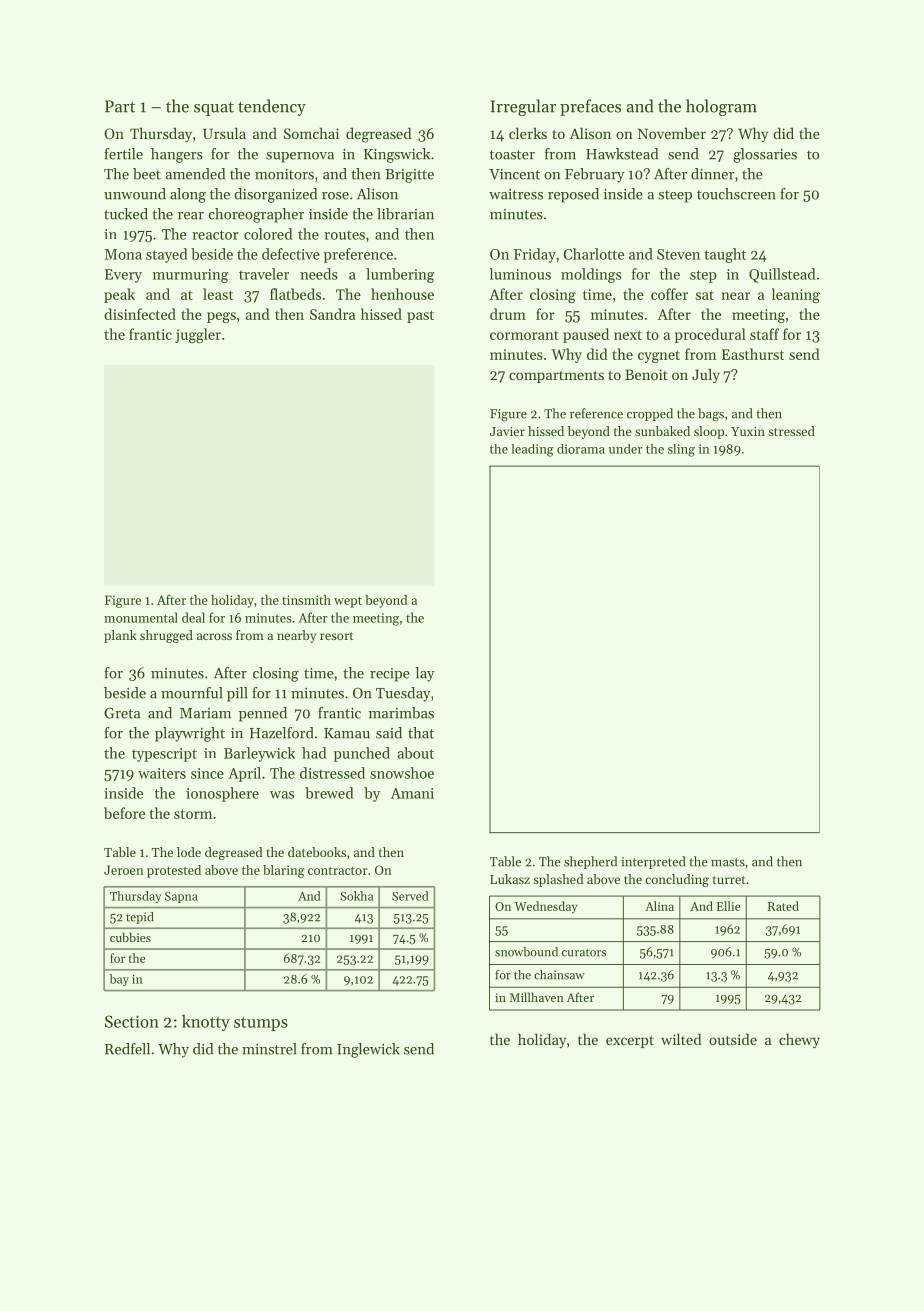 Image resolution: width=924 pixels, height=1311 pixels. Describe the element at coordinates (198, 335) in the image. I see `juggler` at that location.
